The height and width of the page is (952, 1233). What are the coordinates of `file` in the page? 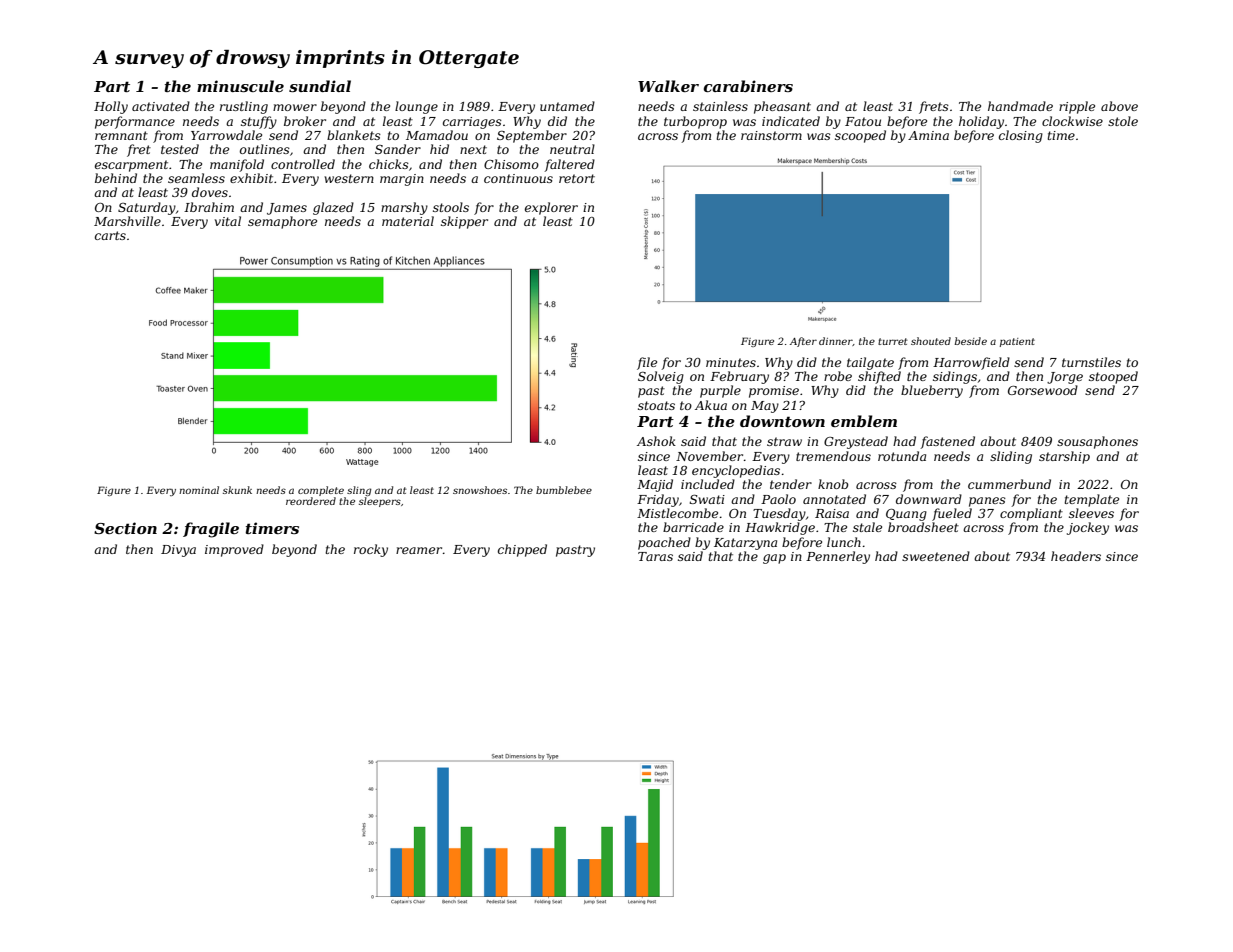 It's located at (647, 363).
